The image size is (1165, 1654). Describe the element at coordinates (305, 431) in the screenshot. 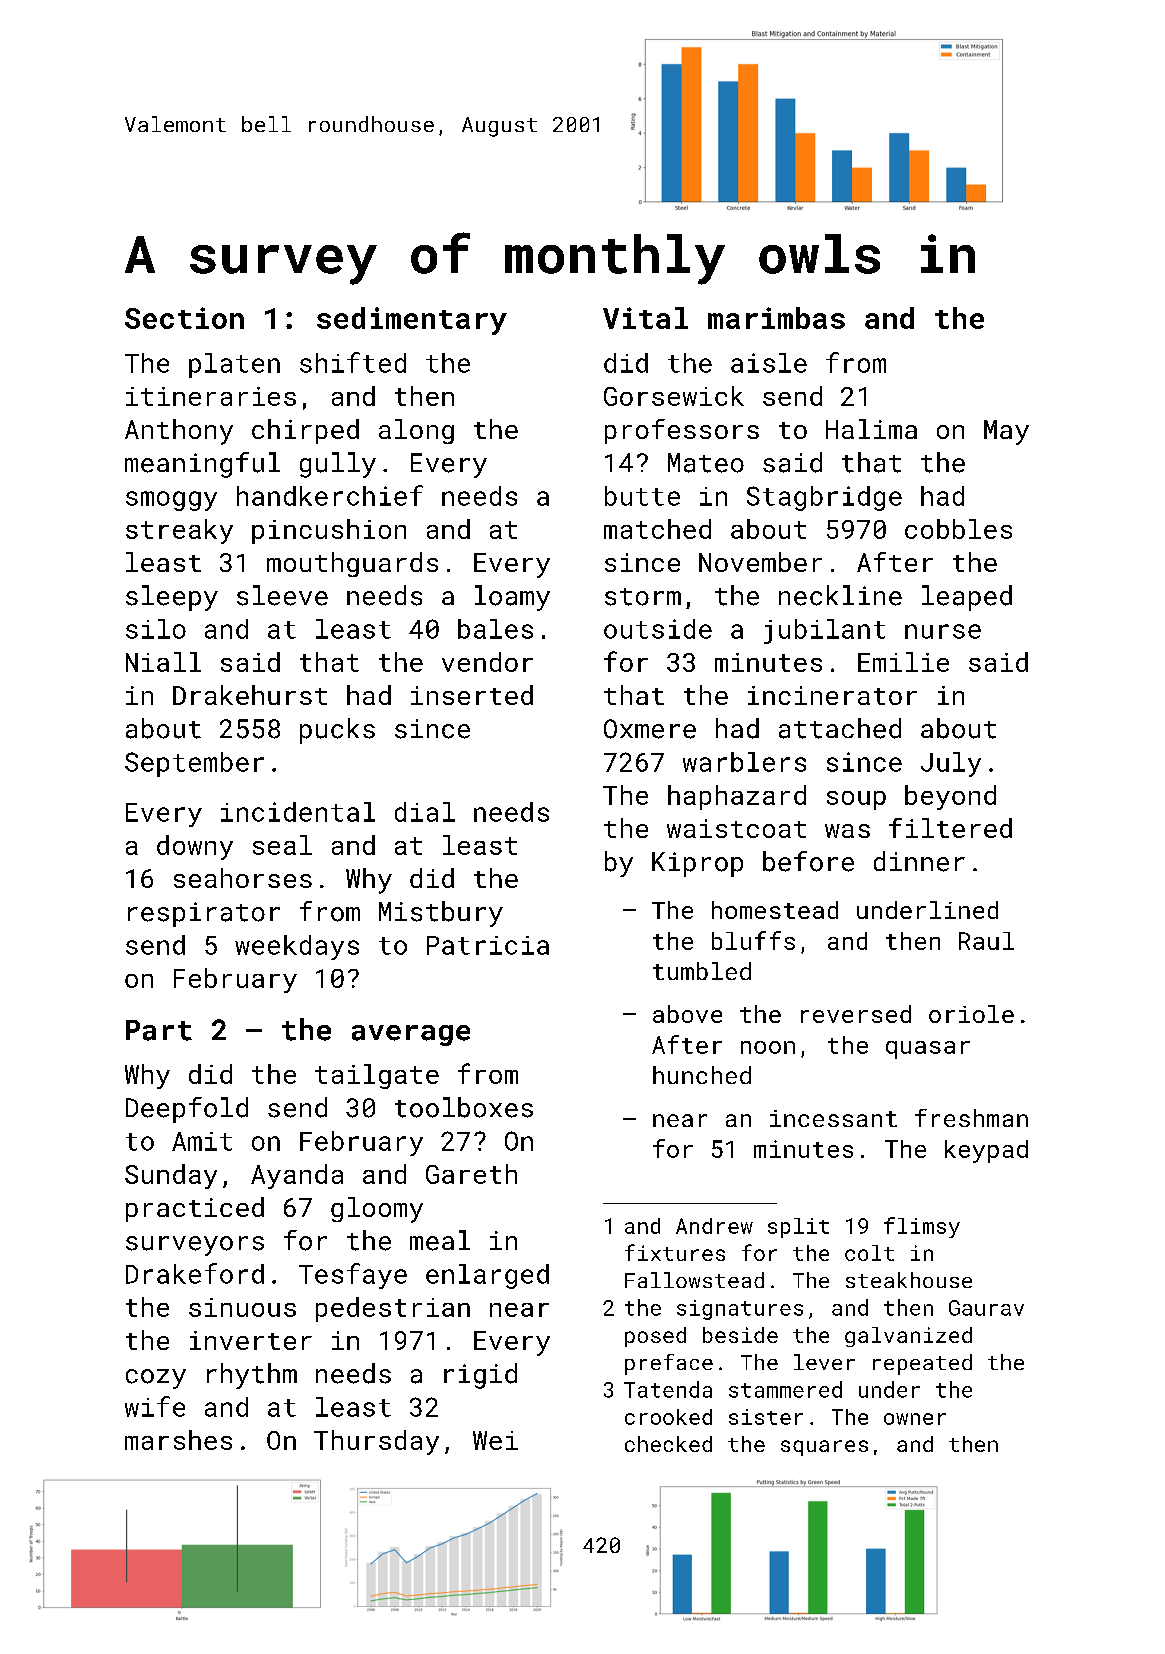

I see `chirped` at that location.
